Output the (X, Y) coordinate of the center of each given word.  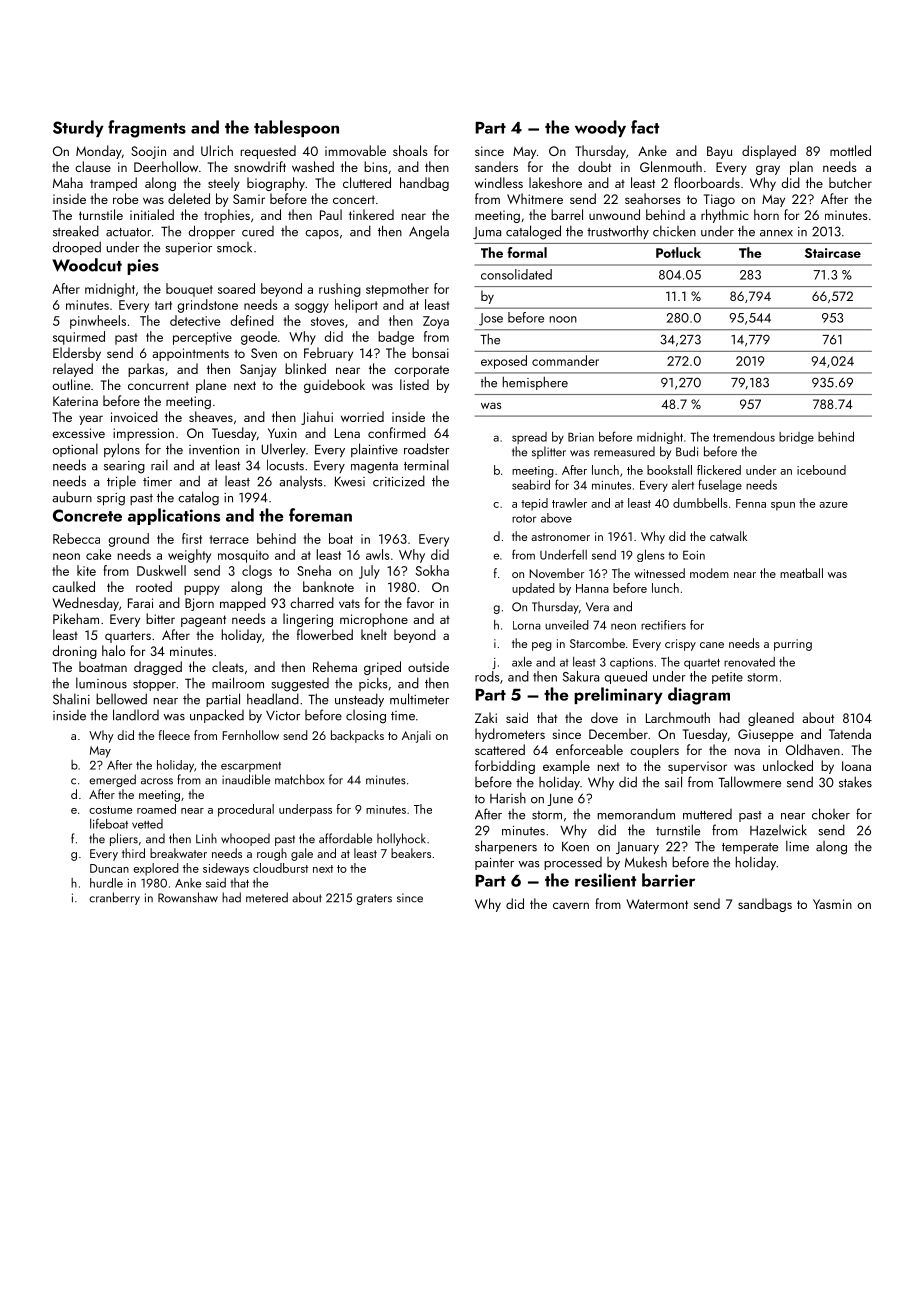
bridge (796, 438)
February (328, 354)
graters (374, 899)
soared (236, 288)
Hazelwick (778, 830)
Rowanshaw (188, 897)
